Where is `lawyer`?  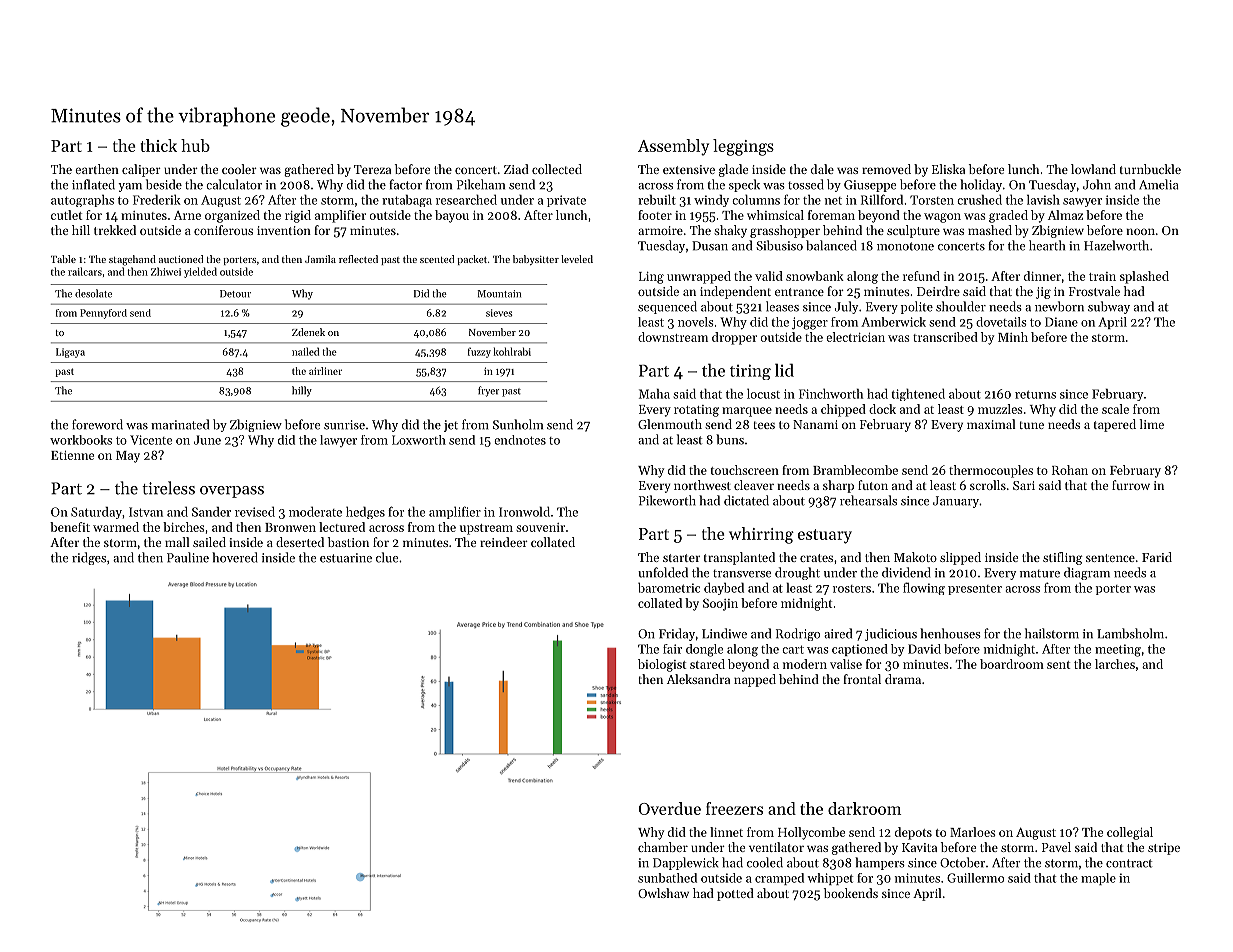
lawyer is located at coordinates (338, 441).
